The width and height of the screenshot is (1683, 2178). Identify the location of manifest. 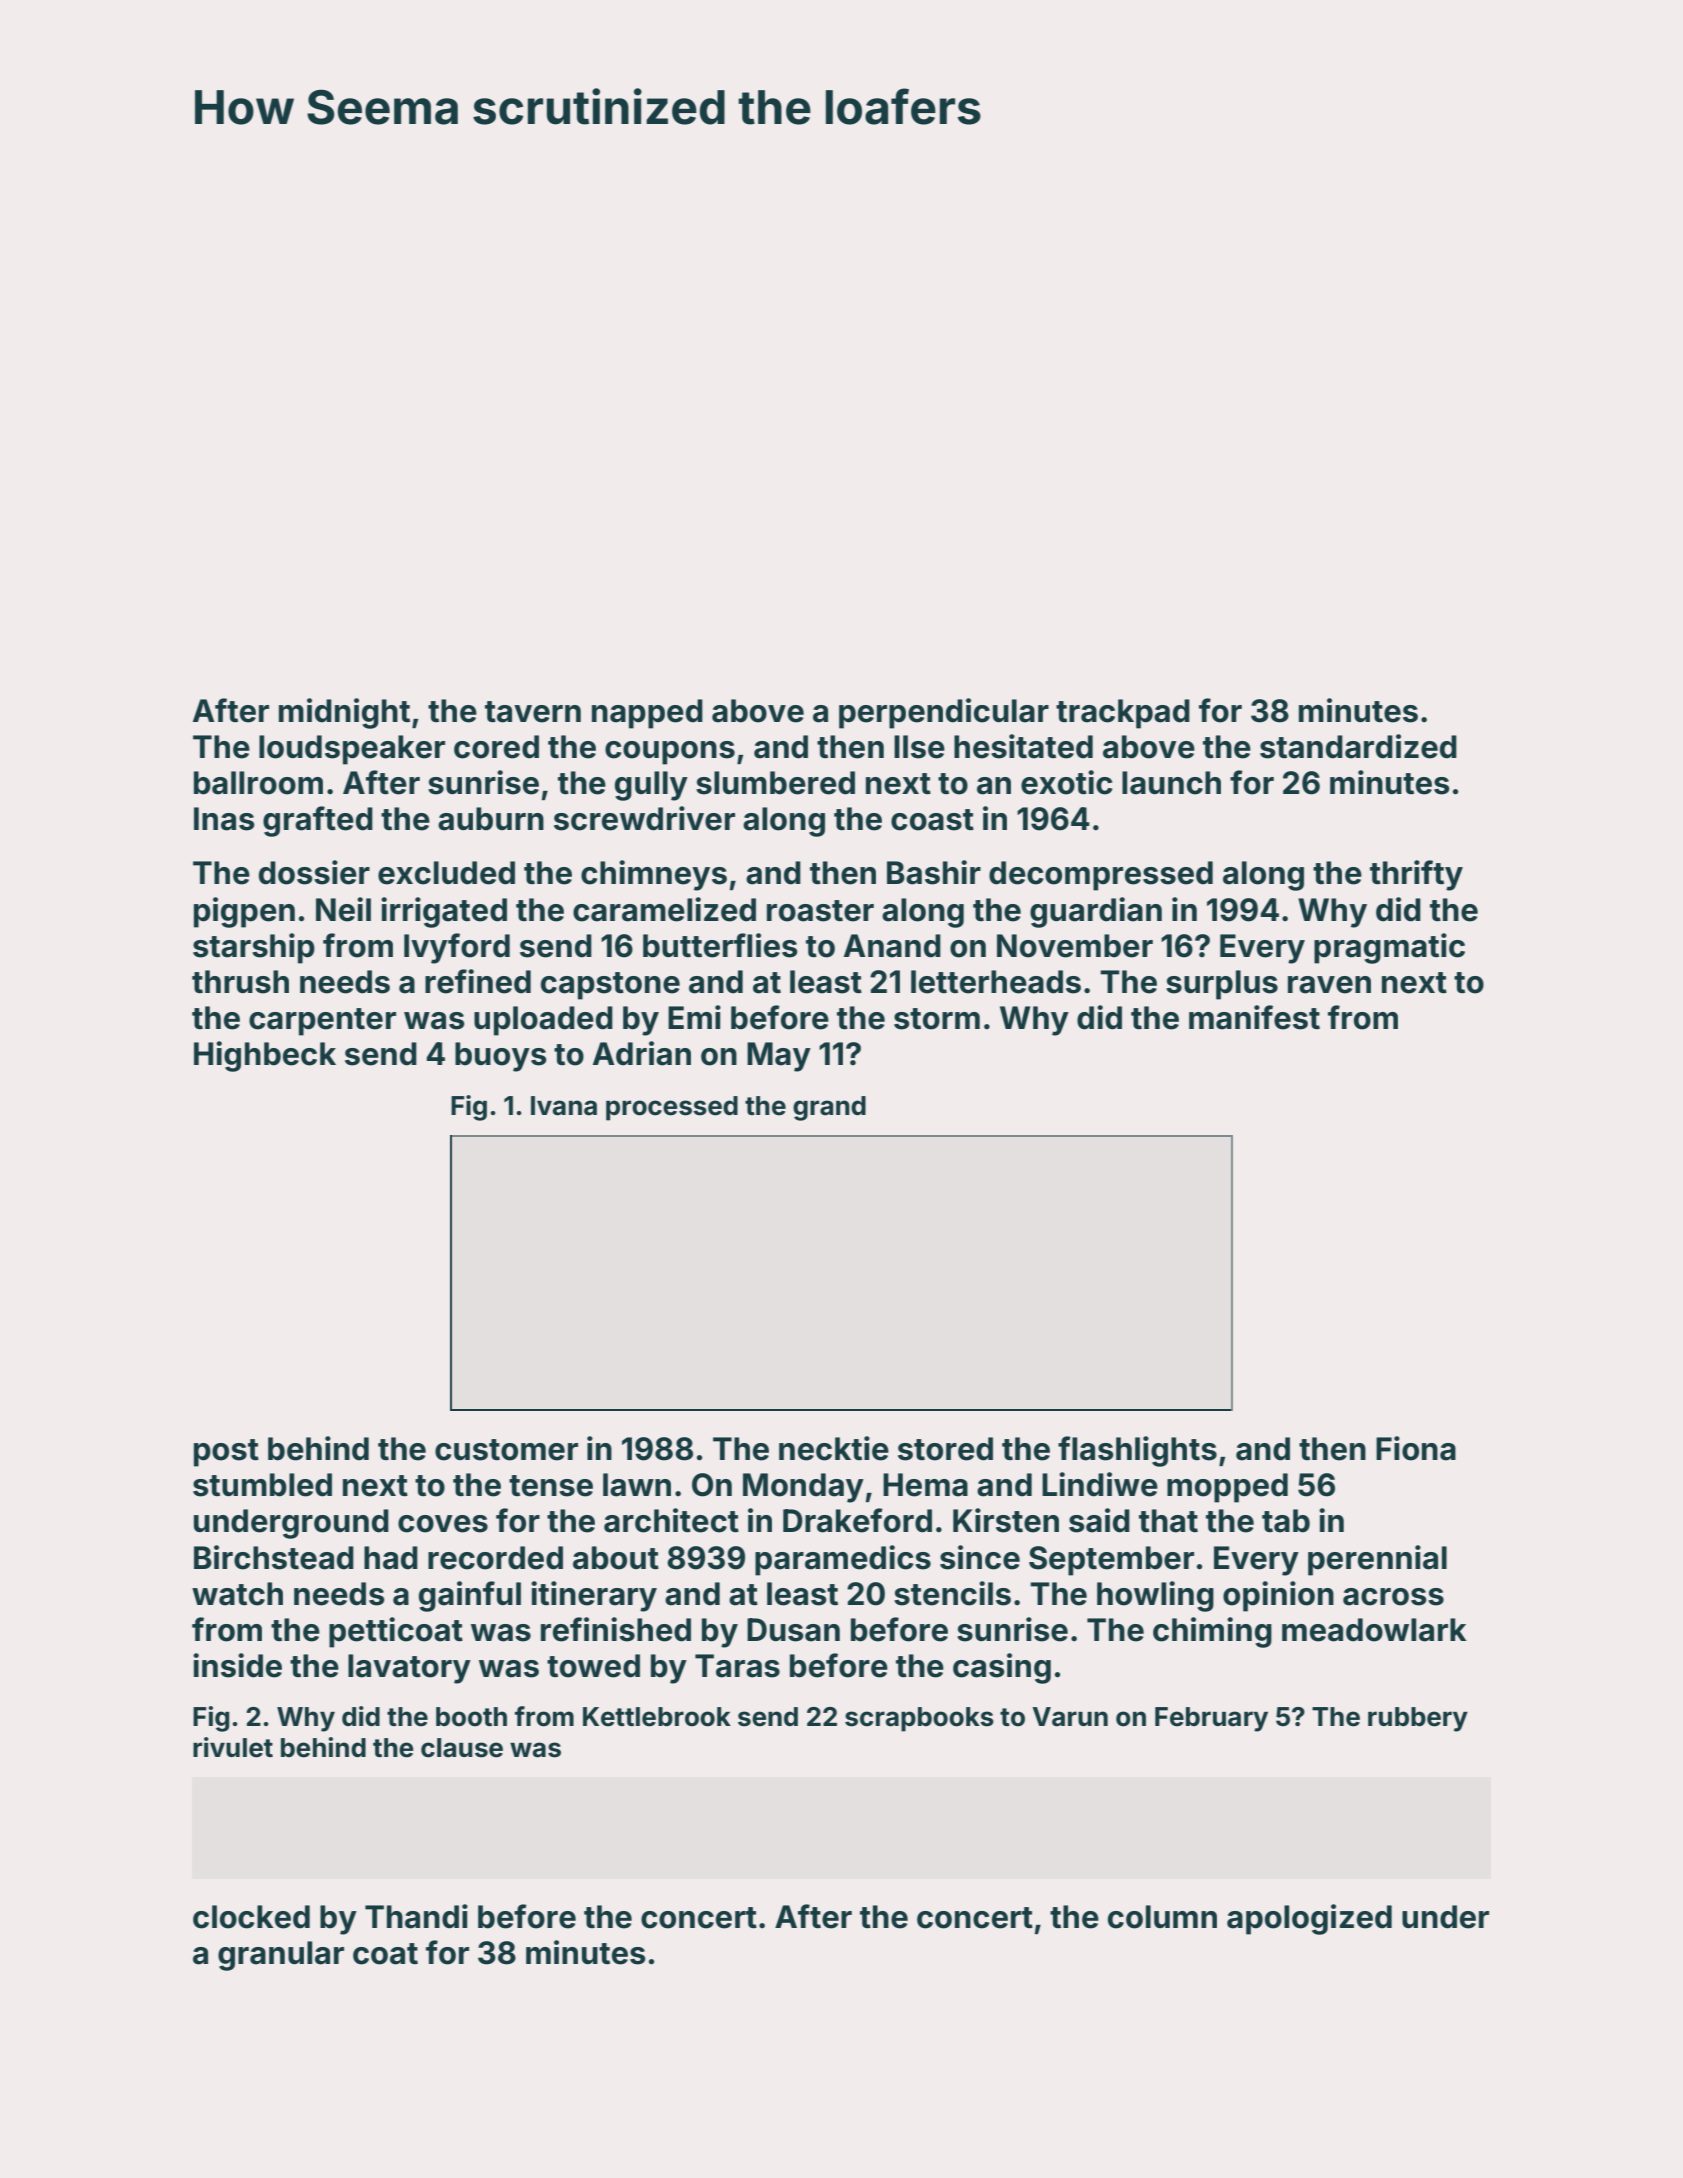
(1254, 1017).
